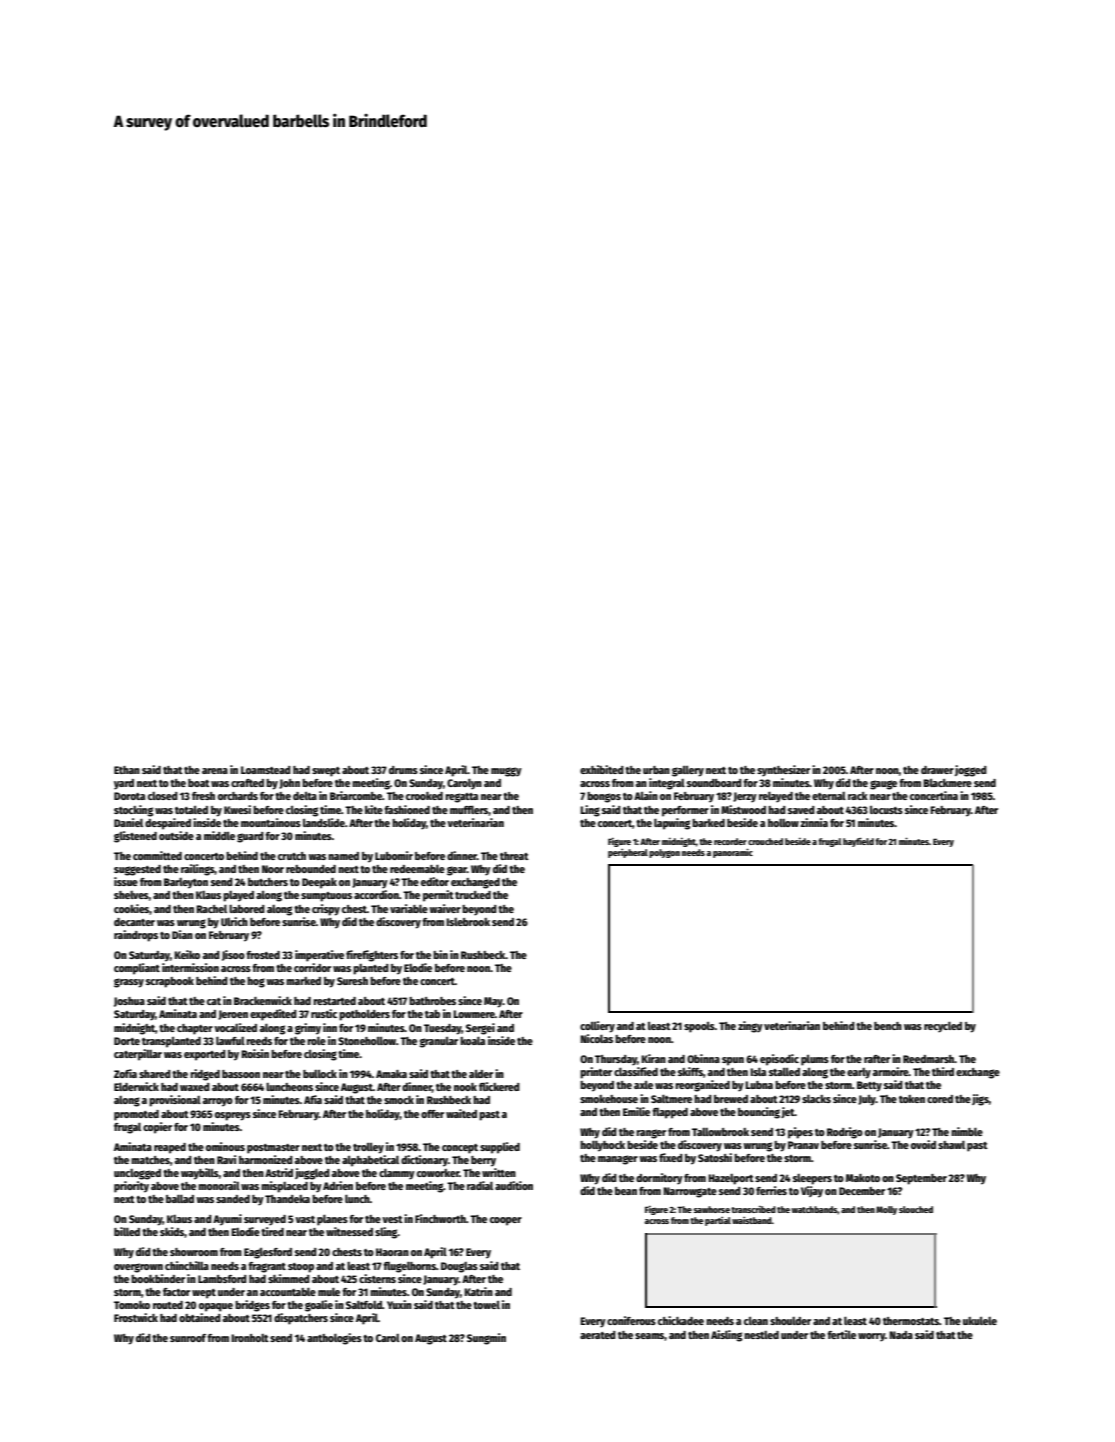 Image resolution: width=1115 pixels, height=1442 pixels. Describe the element at coordinates (284, 1187) in the page. I see `misplaced` at that location.
